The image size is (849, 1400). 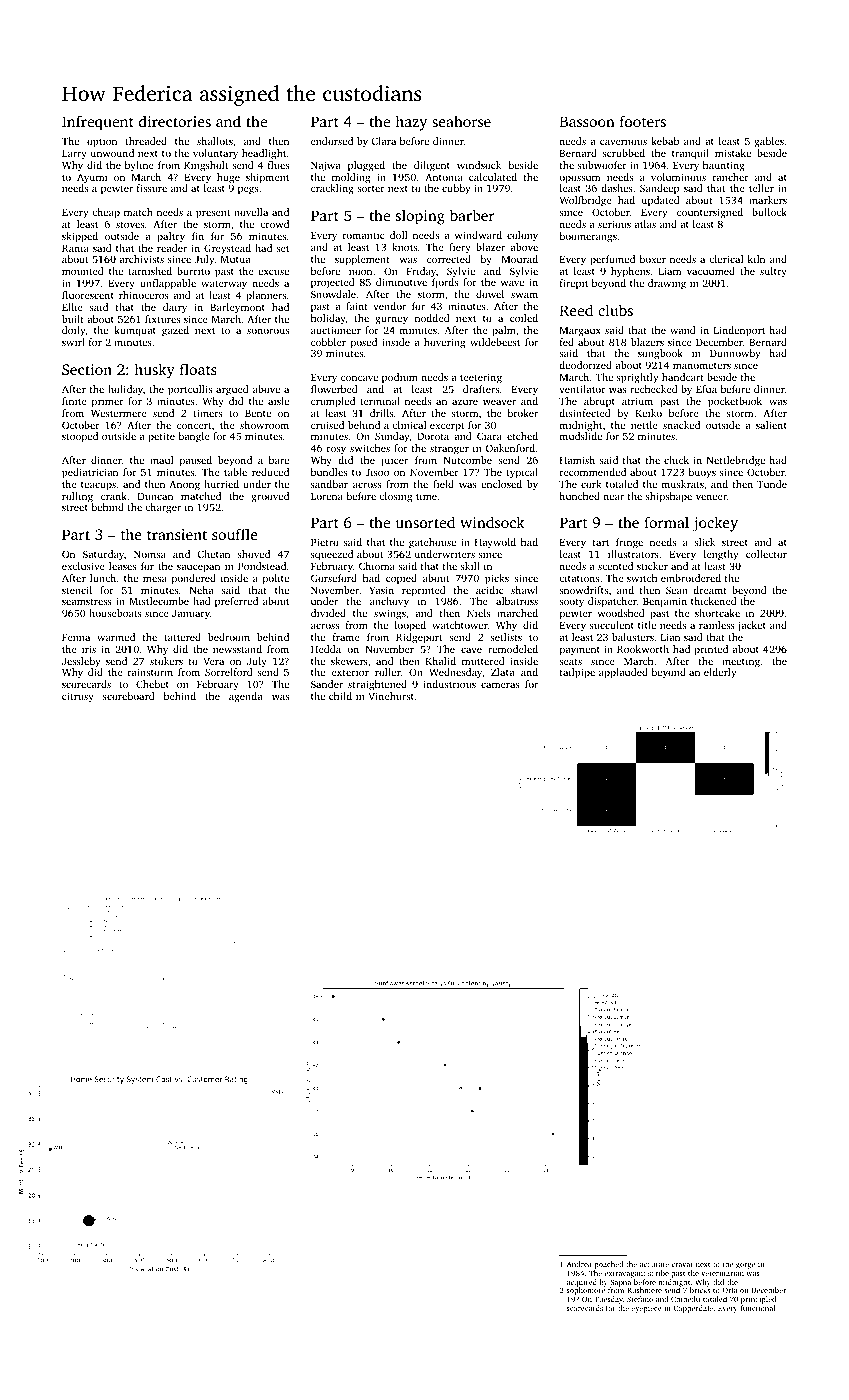 What do you see at coordinates (391, 696) in the page?
I see `Vinehurst` at bounding box center [391, 696].
